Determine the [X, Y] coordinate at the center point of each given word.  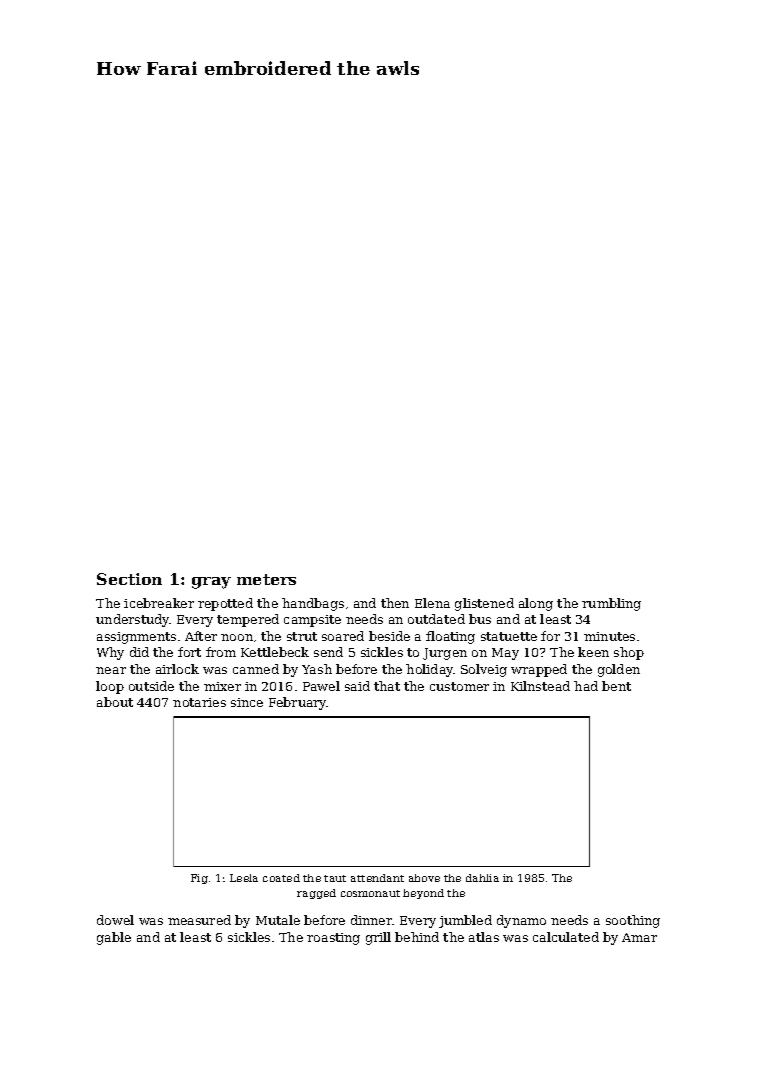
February [298, 703]
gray [211, 583]
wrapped [539, 670]
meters [266, 579]
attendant [377, 878]
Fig [199, 879]
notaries [199, 702]
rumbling [611, 604]
